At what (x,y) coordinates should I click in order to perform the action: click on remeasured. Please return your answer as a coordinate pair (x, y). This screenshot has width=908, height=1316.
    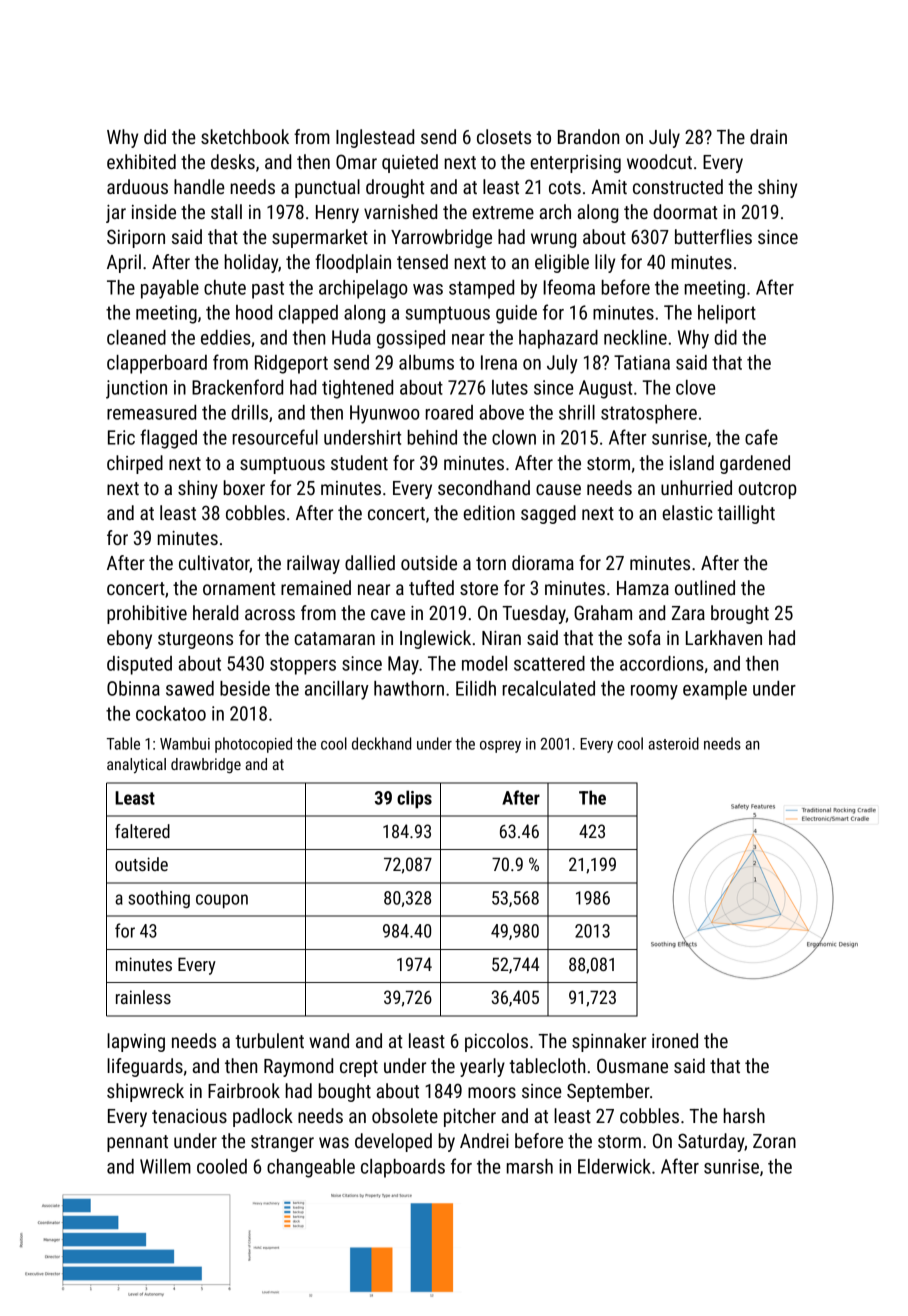
    Looking at the image, I should click on (151, 412).
